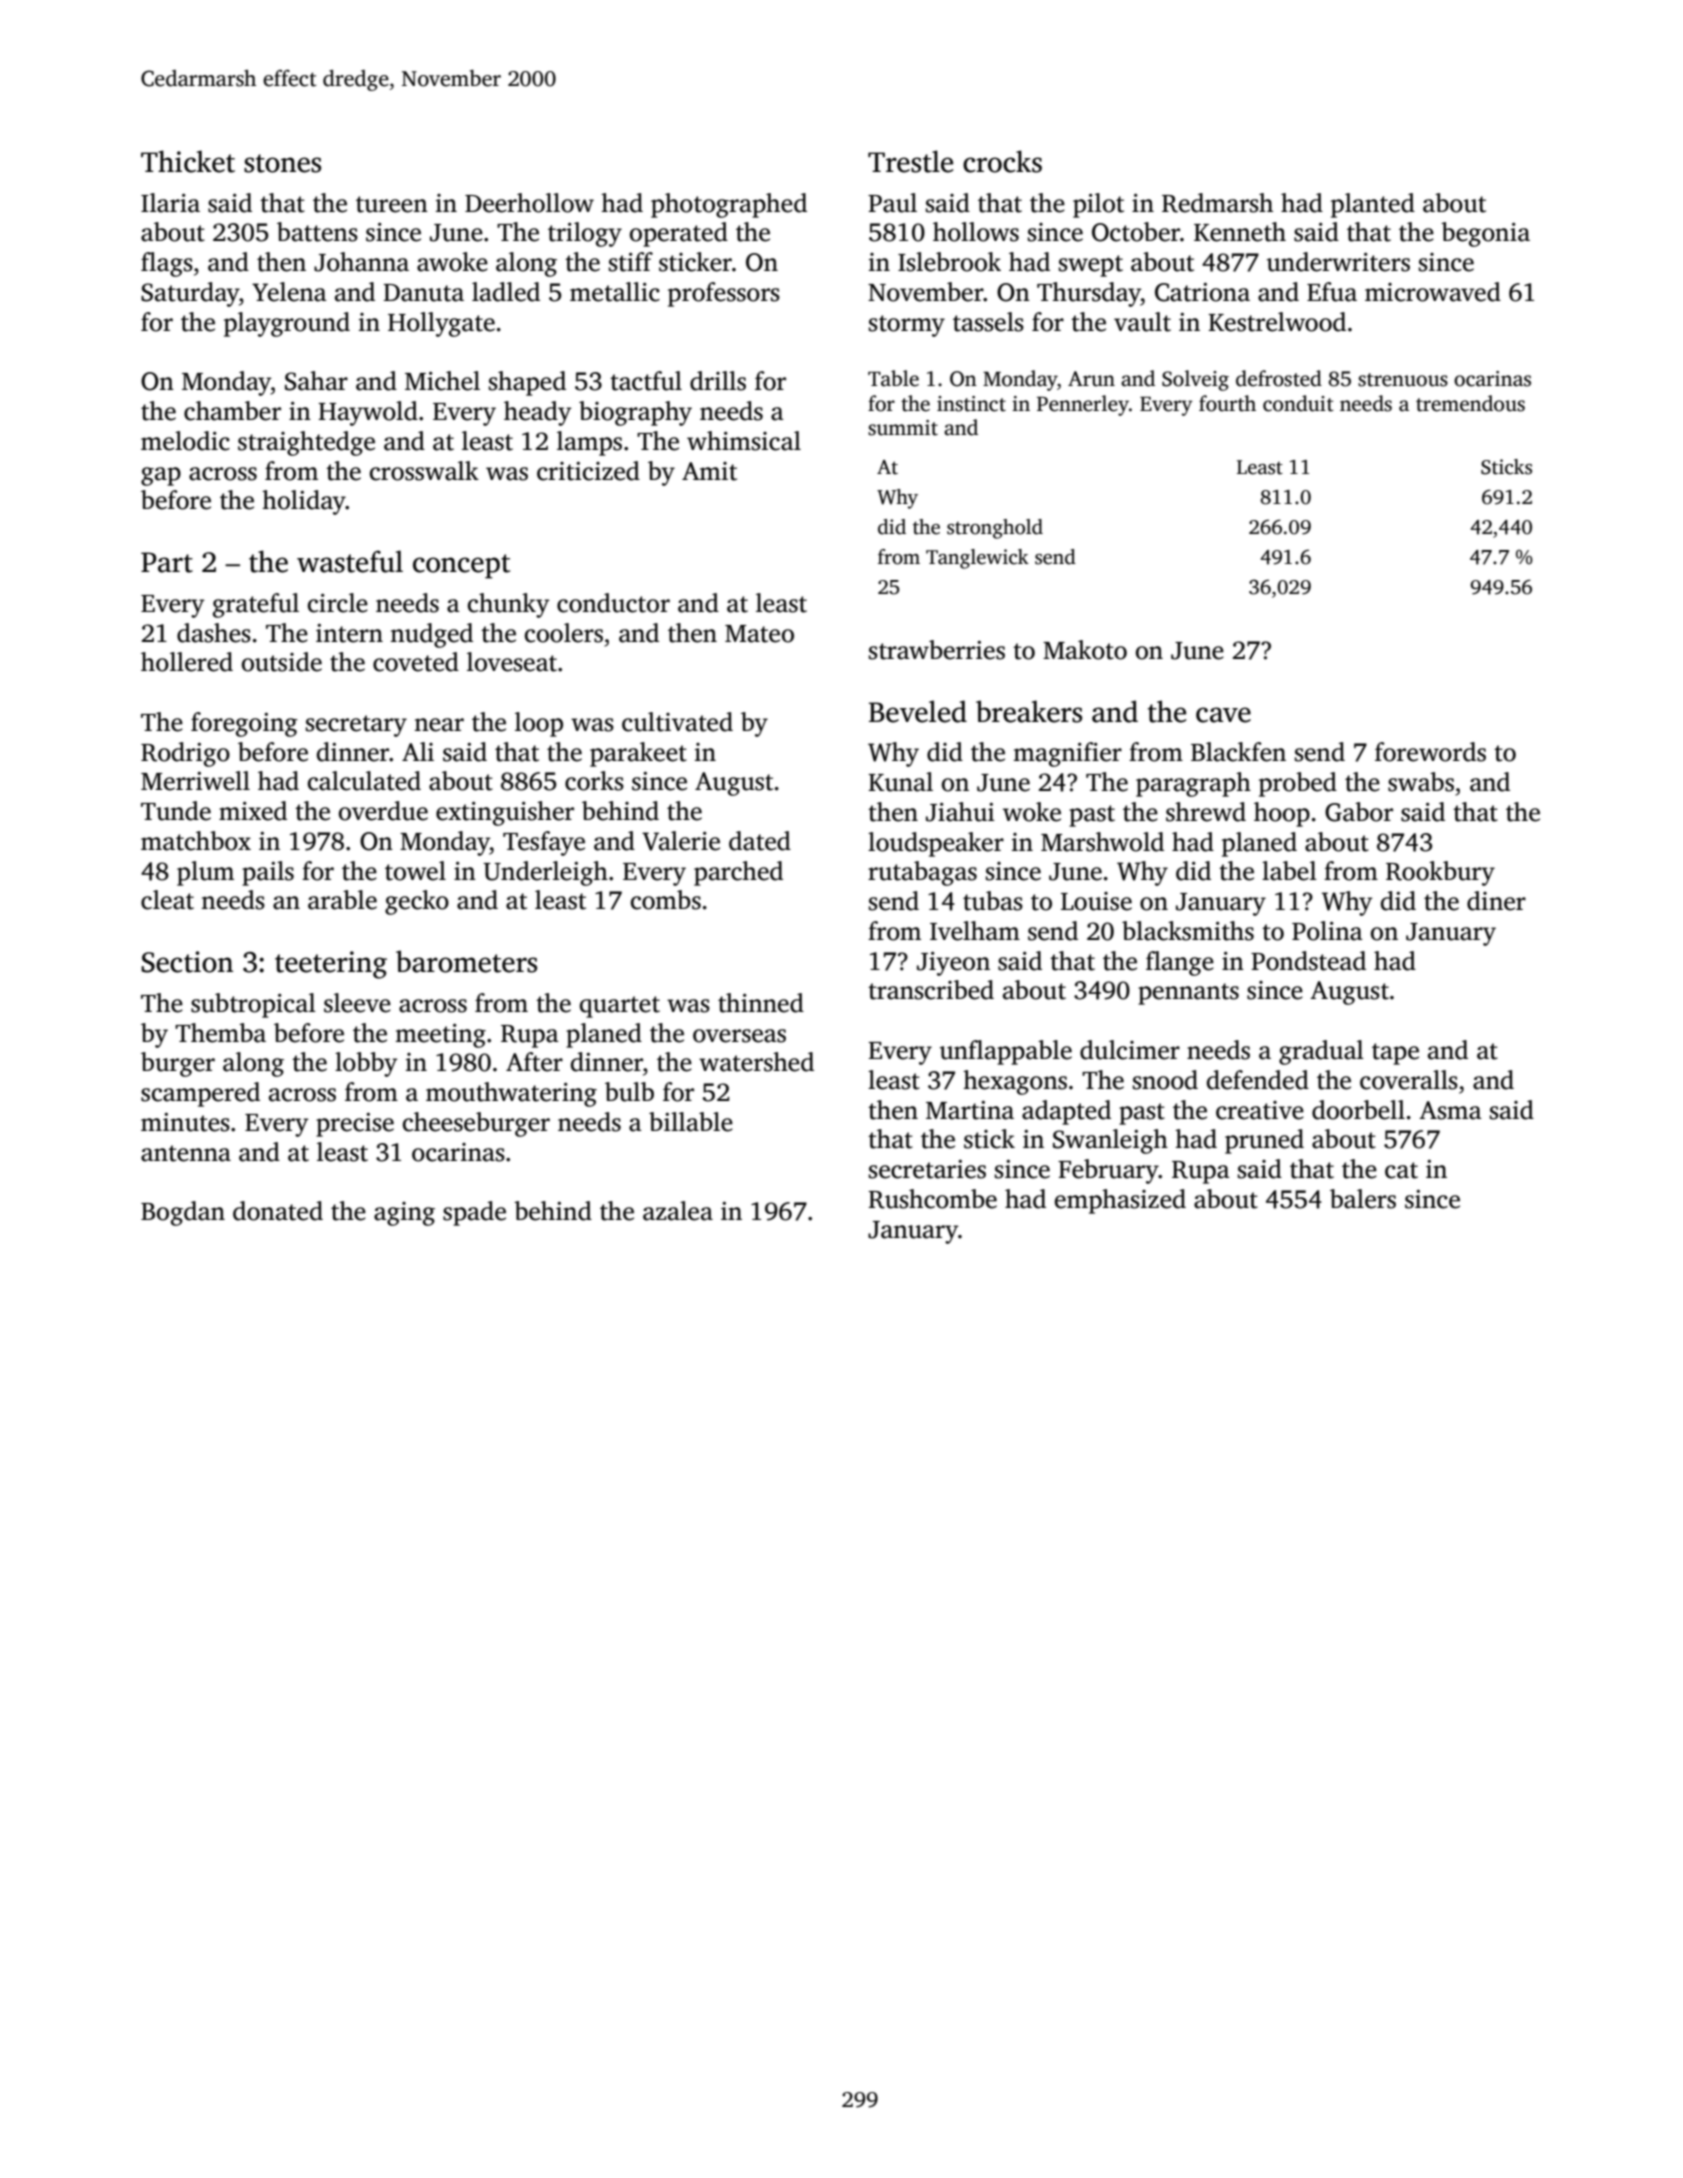 The image size is (1683, 2178). Describe the element at coordinates (167, 900) in the image. I see `cleat` at that location.
